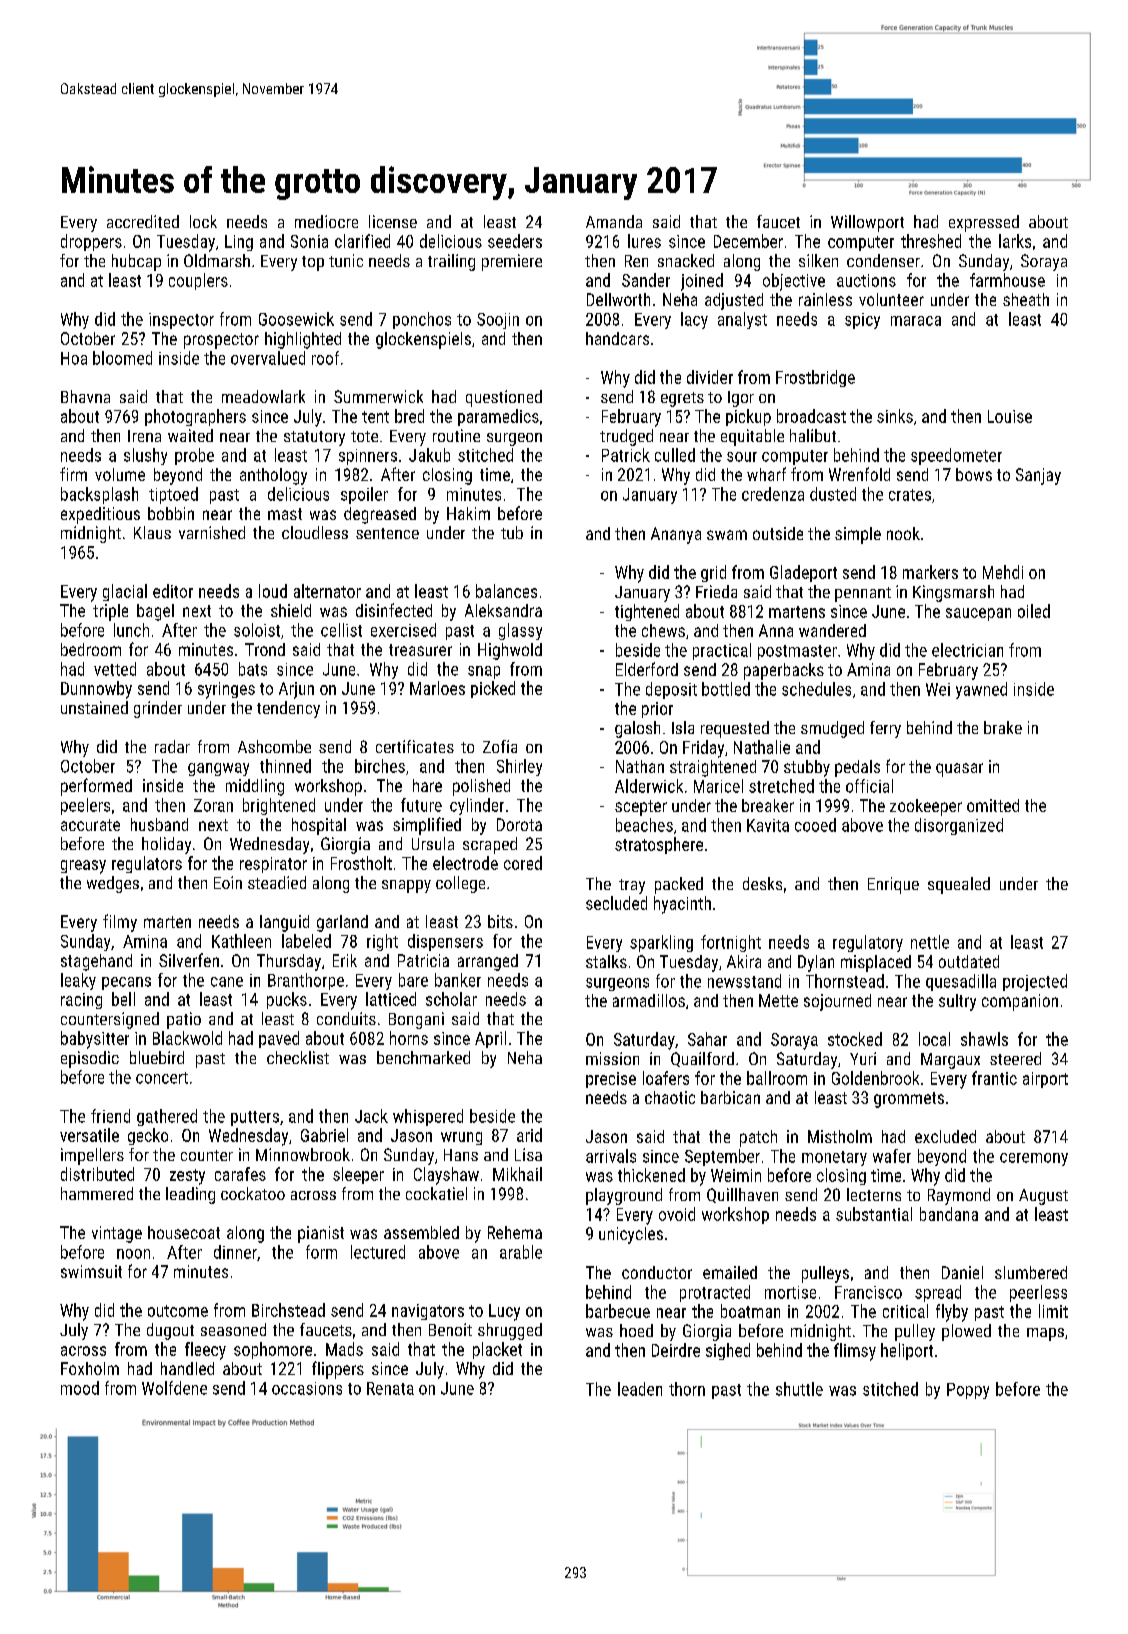  Describe the element at coordinates (816, 689) in the document. I see `schedules` at that location.
